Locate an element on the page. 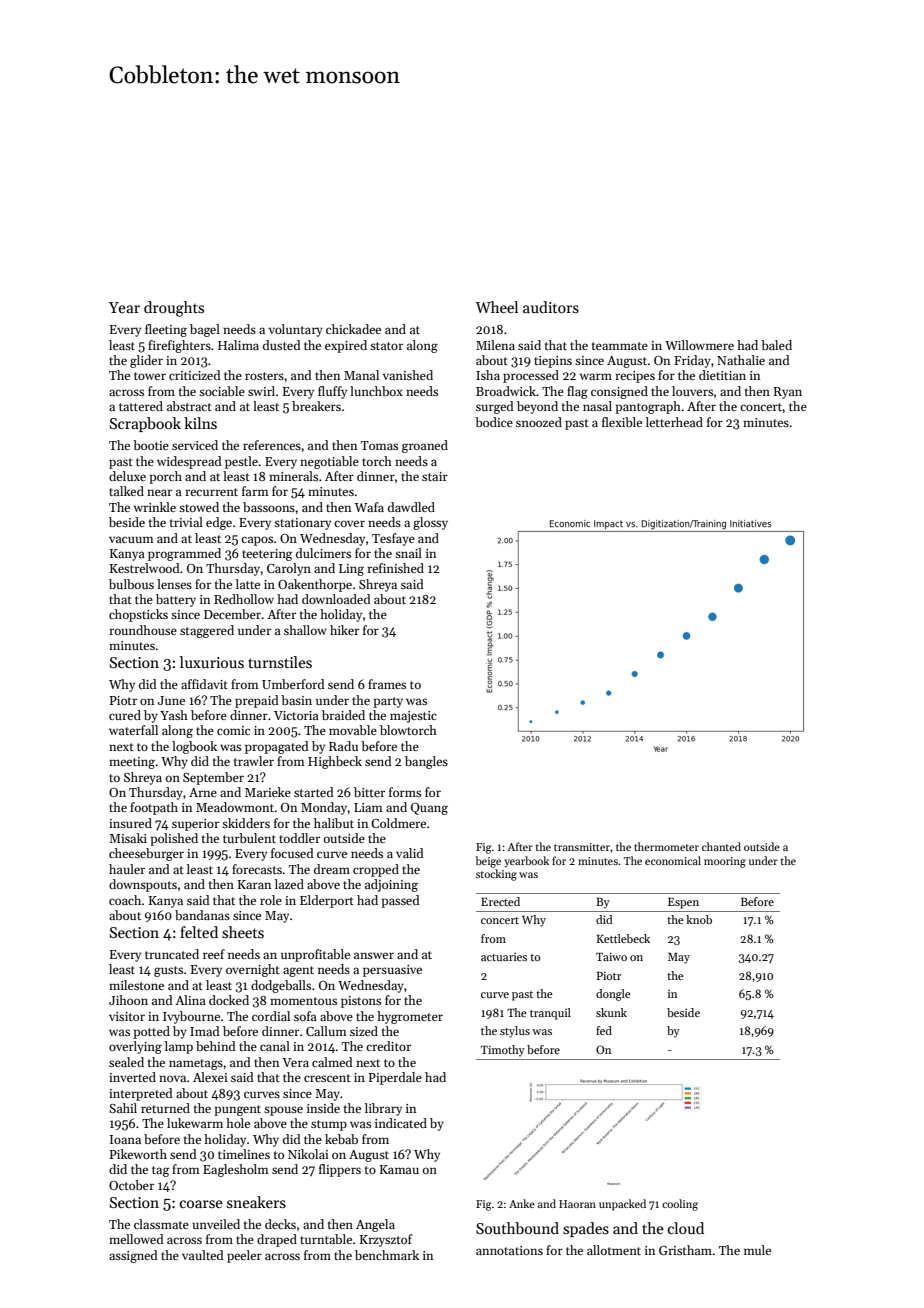  chanted is located at coordinates (721, 846).
